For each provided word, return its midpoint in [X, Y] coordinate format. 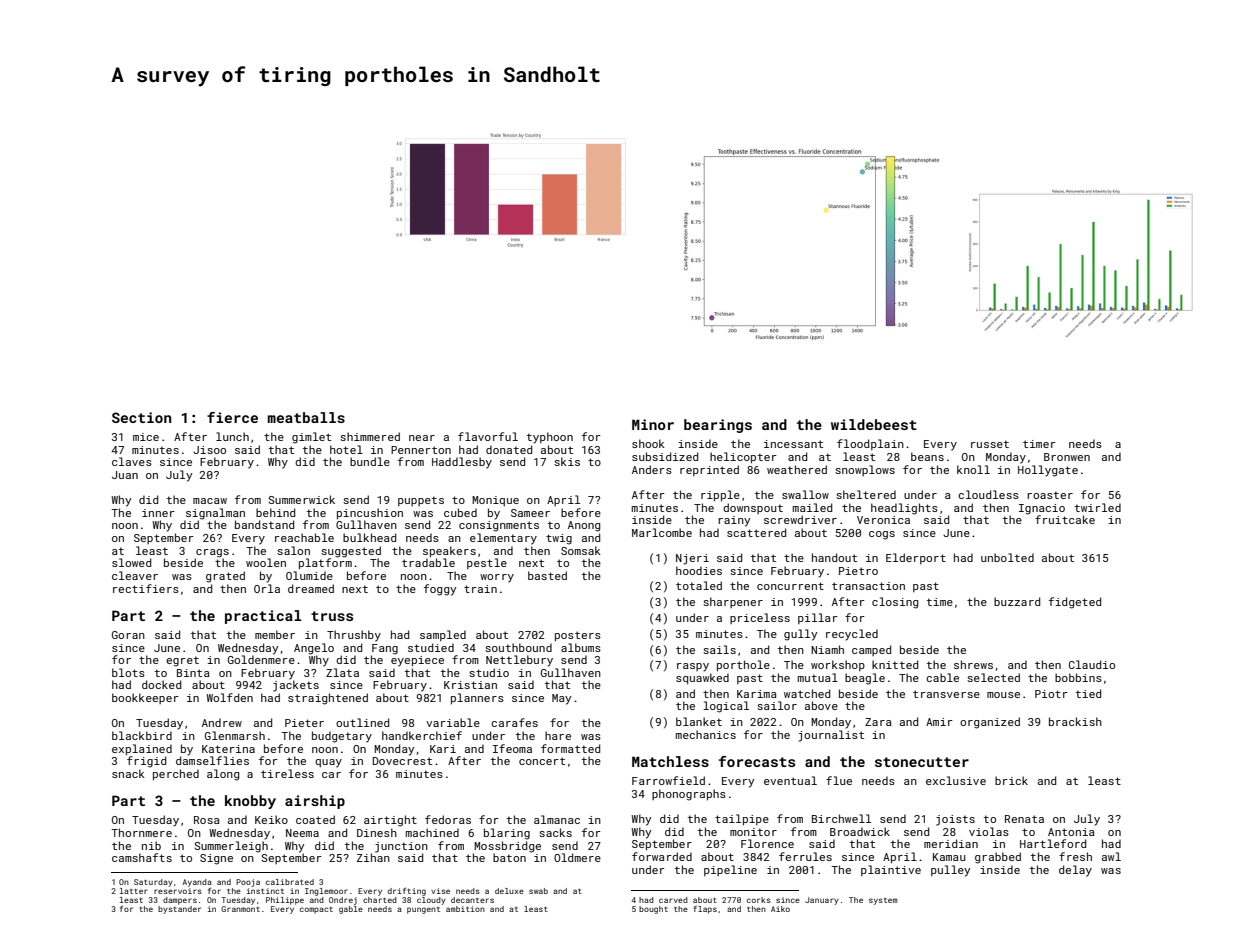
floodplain [870, 444]
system [883, 901]
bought [653, 910]
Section [141, 417]
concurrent [790, 586]
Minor [653, 424]
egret [182, 661]
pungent [423, 910]
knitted [895, 664]
